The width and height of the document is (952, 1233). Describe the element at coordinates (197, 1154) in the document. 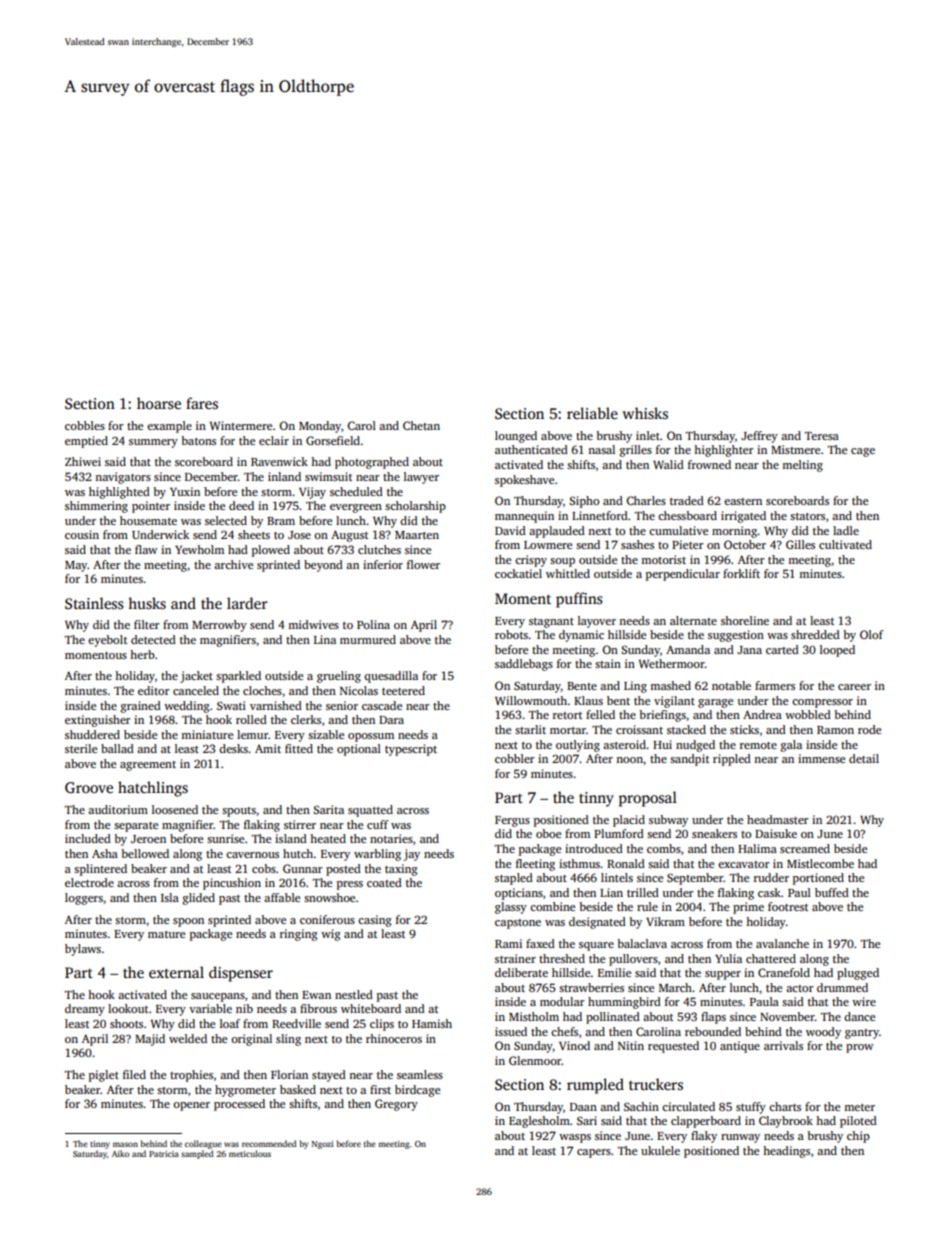

I see `sampled` at that location.
